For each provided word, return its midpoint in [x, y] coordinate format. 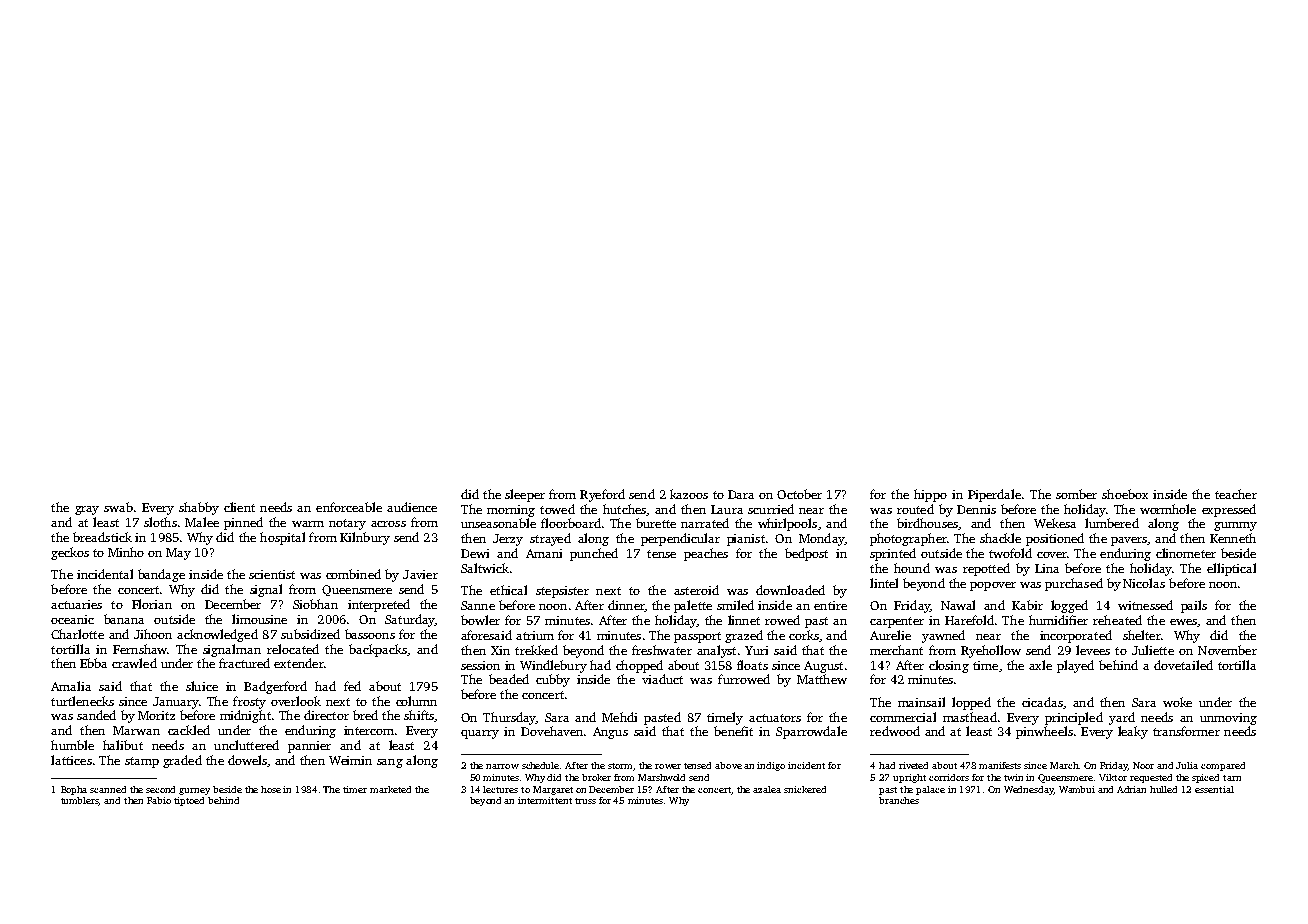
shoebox [1125, 494]
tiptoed [189, 801]
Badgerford [275, 687]
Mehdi [619, 717]
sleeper [525, 495]
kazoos [689, 494]
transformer [1186, 731]
